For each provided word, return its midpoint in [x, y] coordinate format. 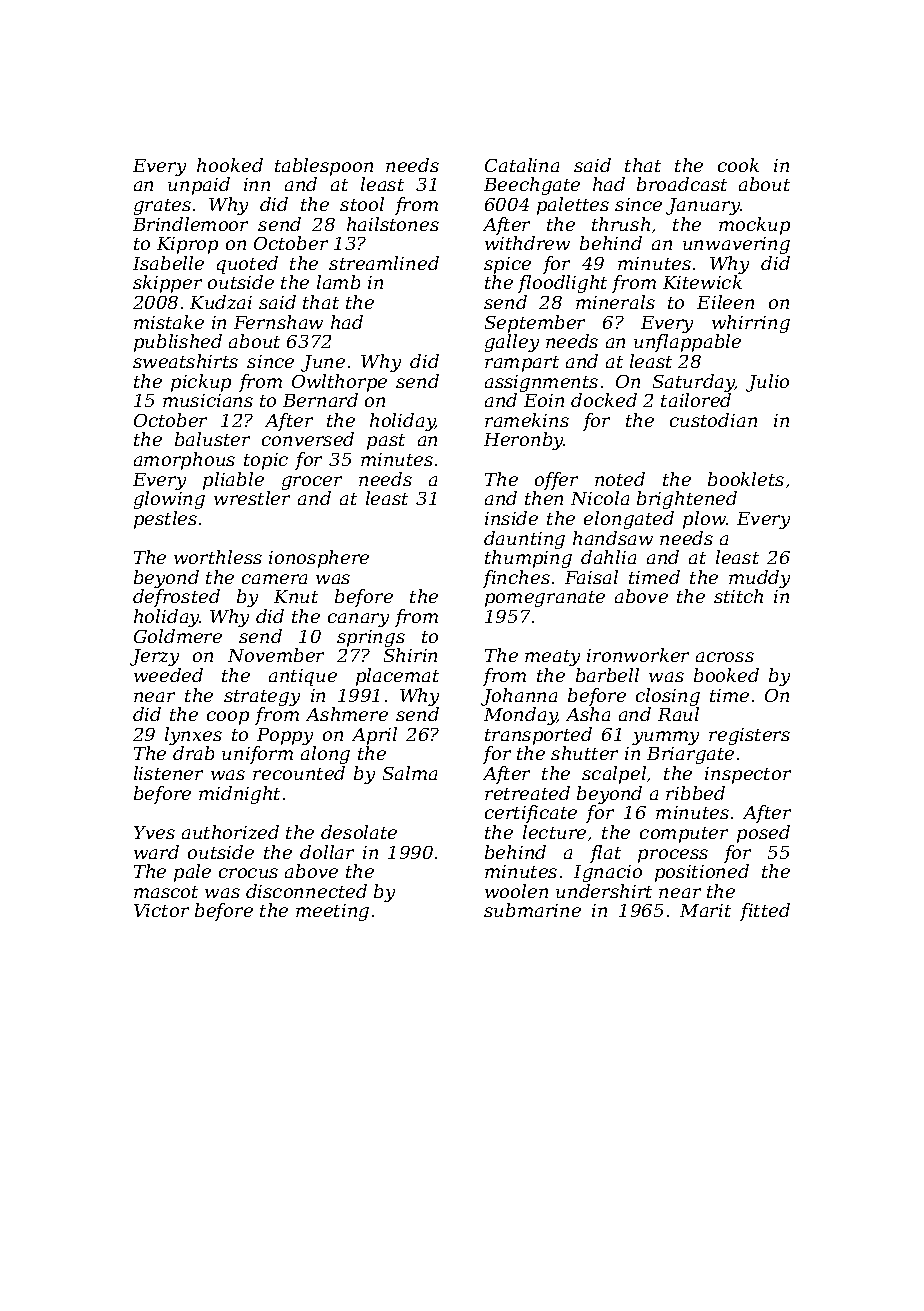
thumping [528, 559]
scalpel [614, 775]
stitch [738, 596]
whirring [751, 324]
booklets [746, 479]
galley [512, 343]
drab [193, 753]
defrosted [176, 598]
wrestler [252, 498]
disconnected [306, 891]
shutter [584, 753]
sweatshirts [185, 361]
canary [358, 620]
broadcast [682, 184]
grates [162, 207]
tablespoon [324, 167]
